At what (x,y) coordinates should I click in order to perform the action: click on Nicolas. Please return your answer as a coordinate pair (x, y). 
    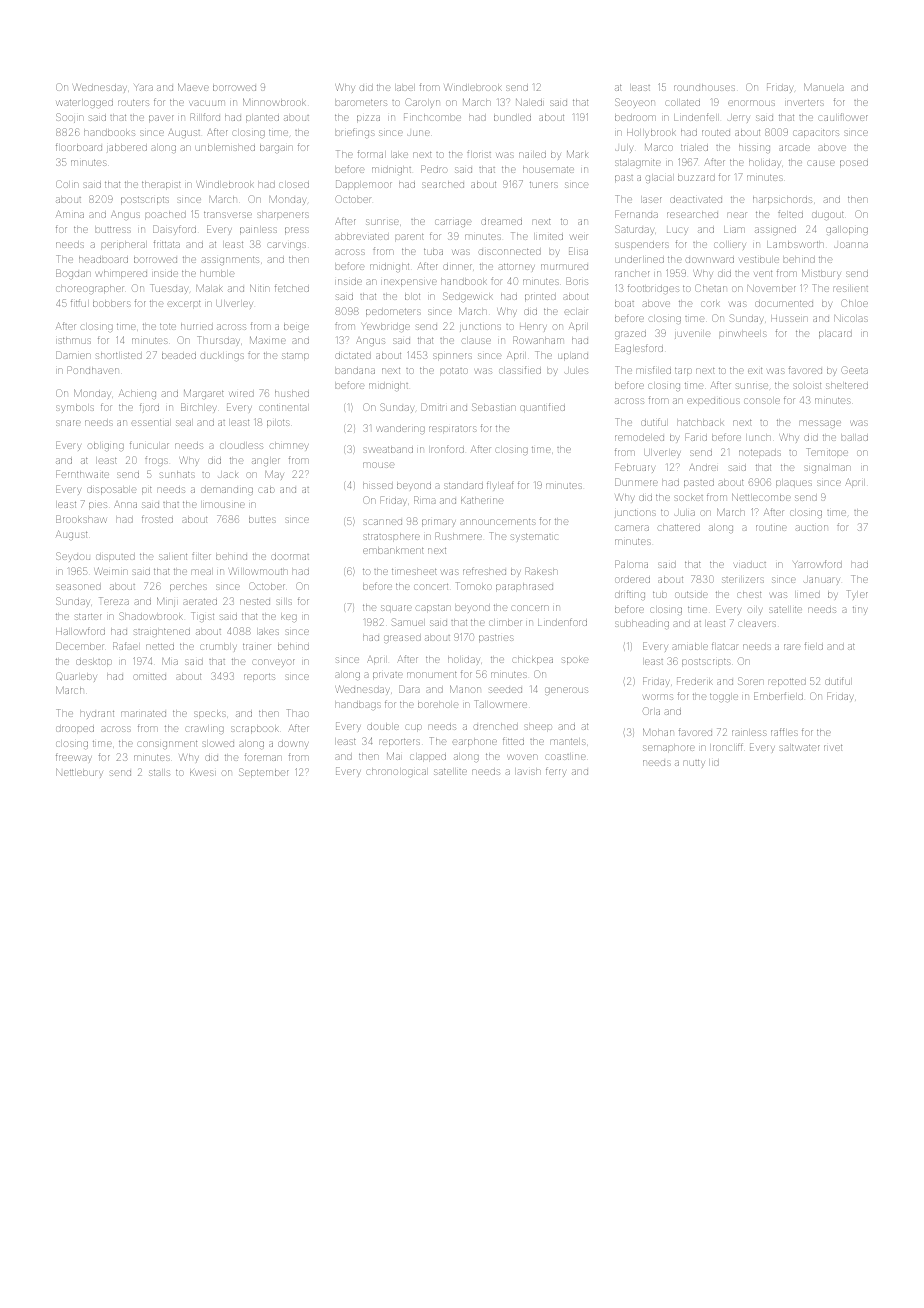
    Looking at the image, I should click on (851, 318).
